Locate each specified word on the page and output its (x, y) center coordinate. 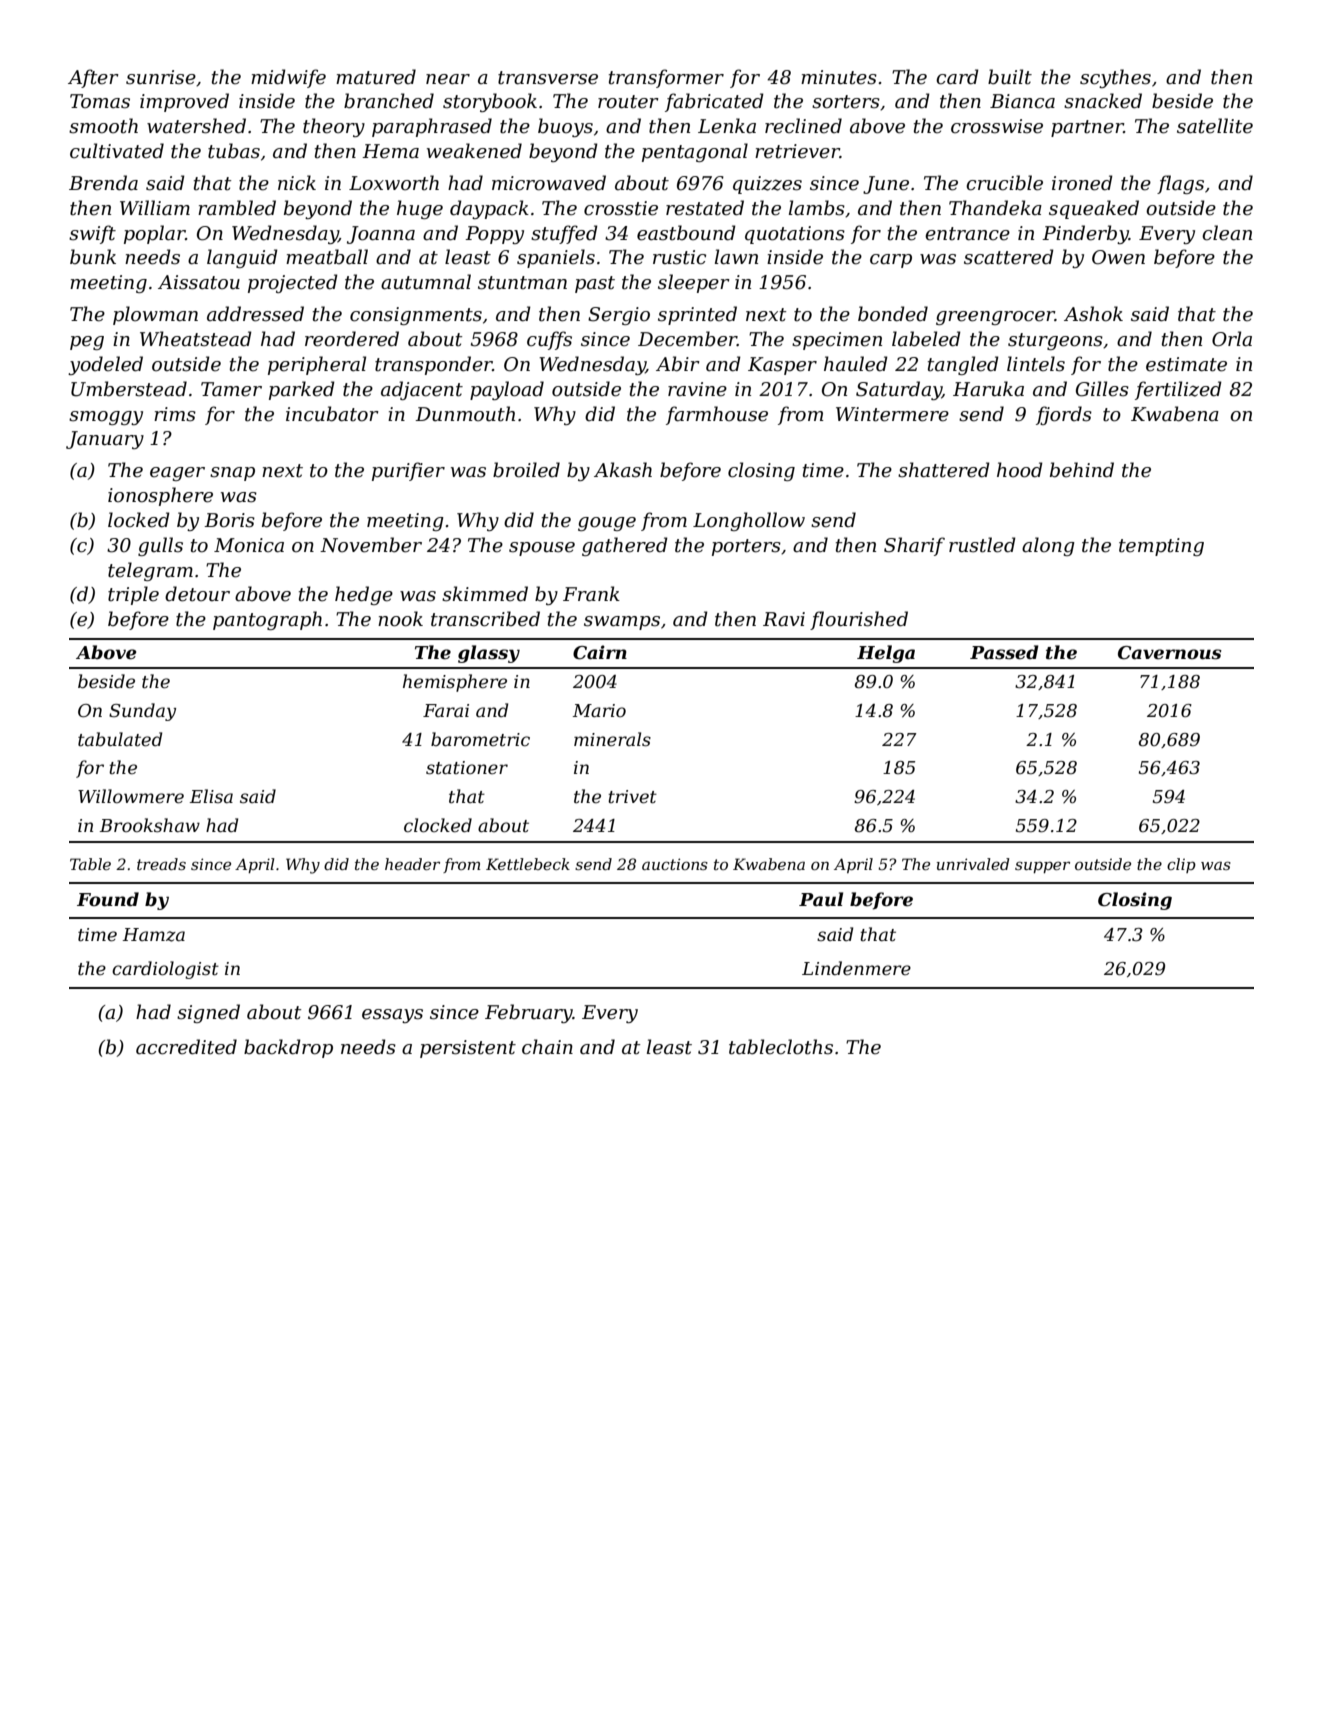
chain (547, 1047)
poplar (154, 234)
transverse (548, 78)
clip (1181, 865)
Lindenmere (856, 968)
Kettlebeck (528, 864)
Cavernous (1170, 653)
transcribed (485, 619)
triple (133, 595)
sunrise (161, 77)
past (595, 284)
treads (161, 864)
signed (208, 1013)
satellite (1215, 126)
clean (1227, 233)
